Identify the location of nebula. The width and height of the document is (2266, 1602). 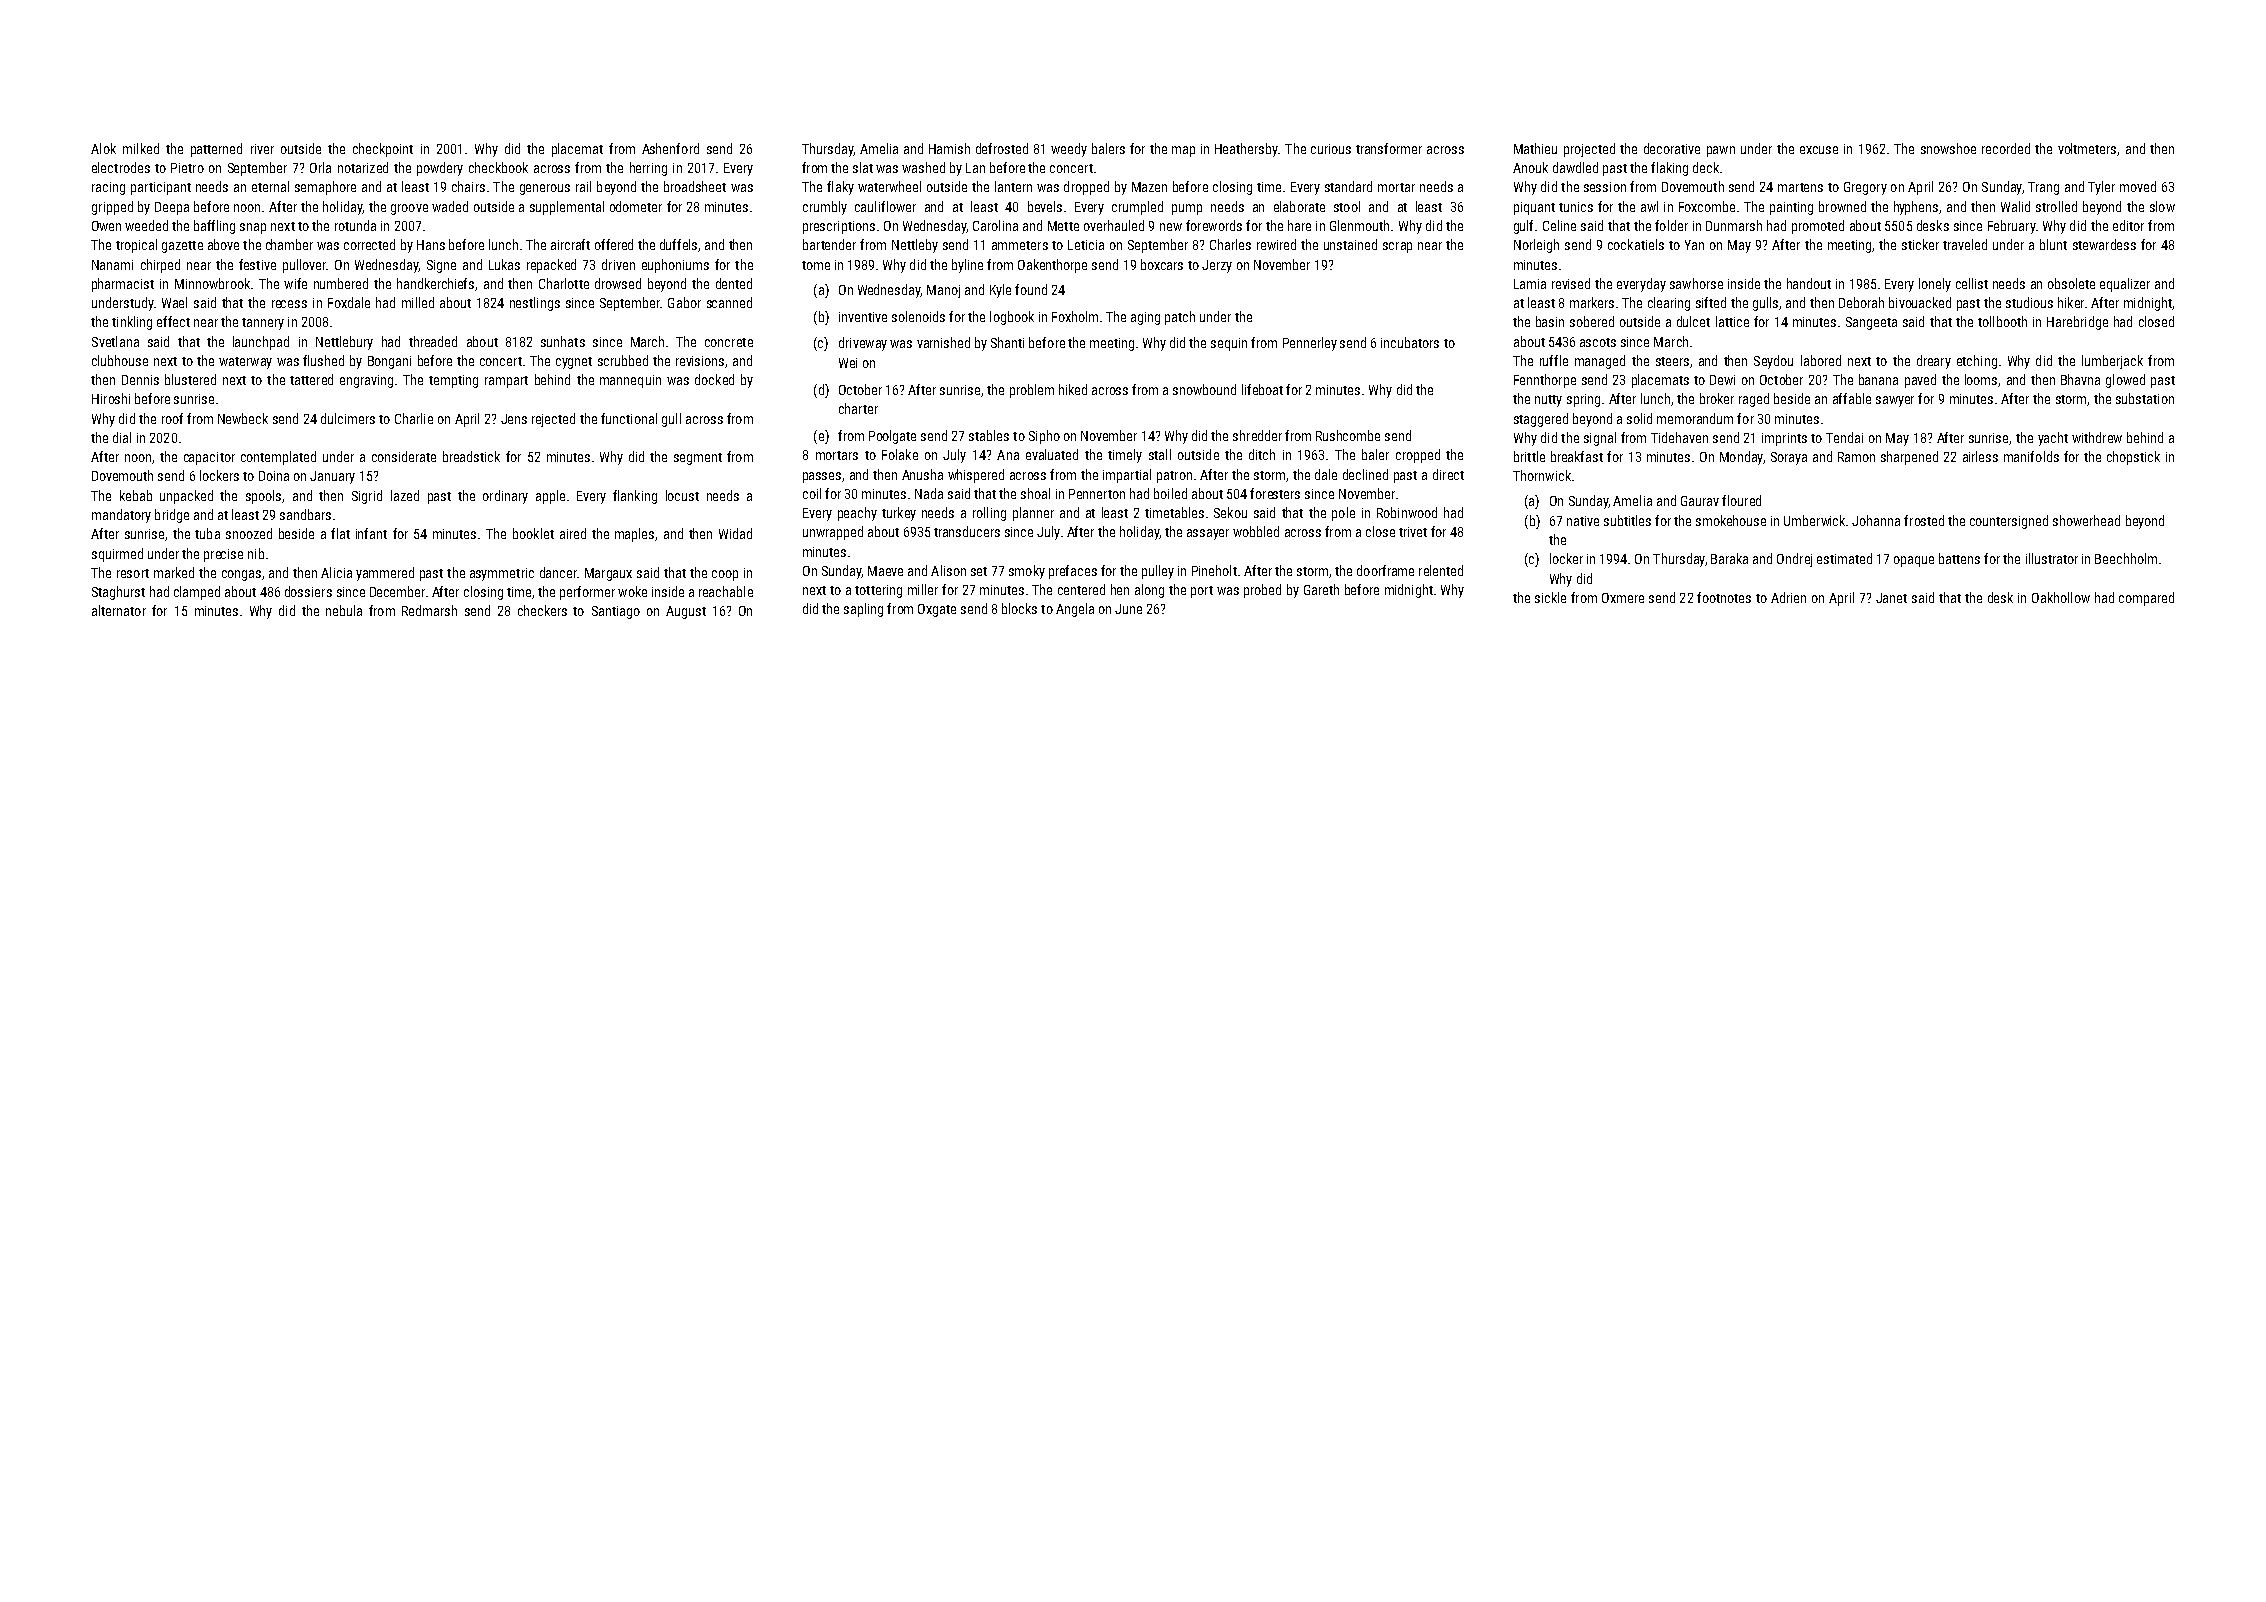
(344, 610).
